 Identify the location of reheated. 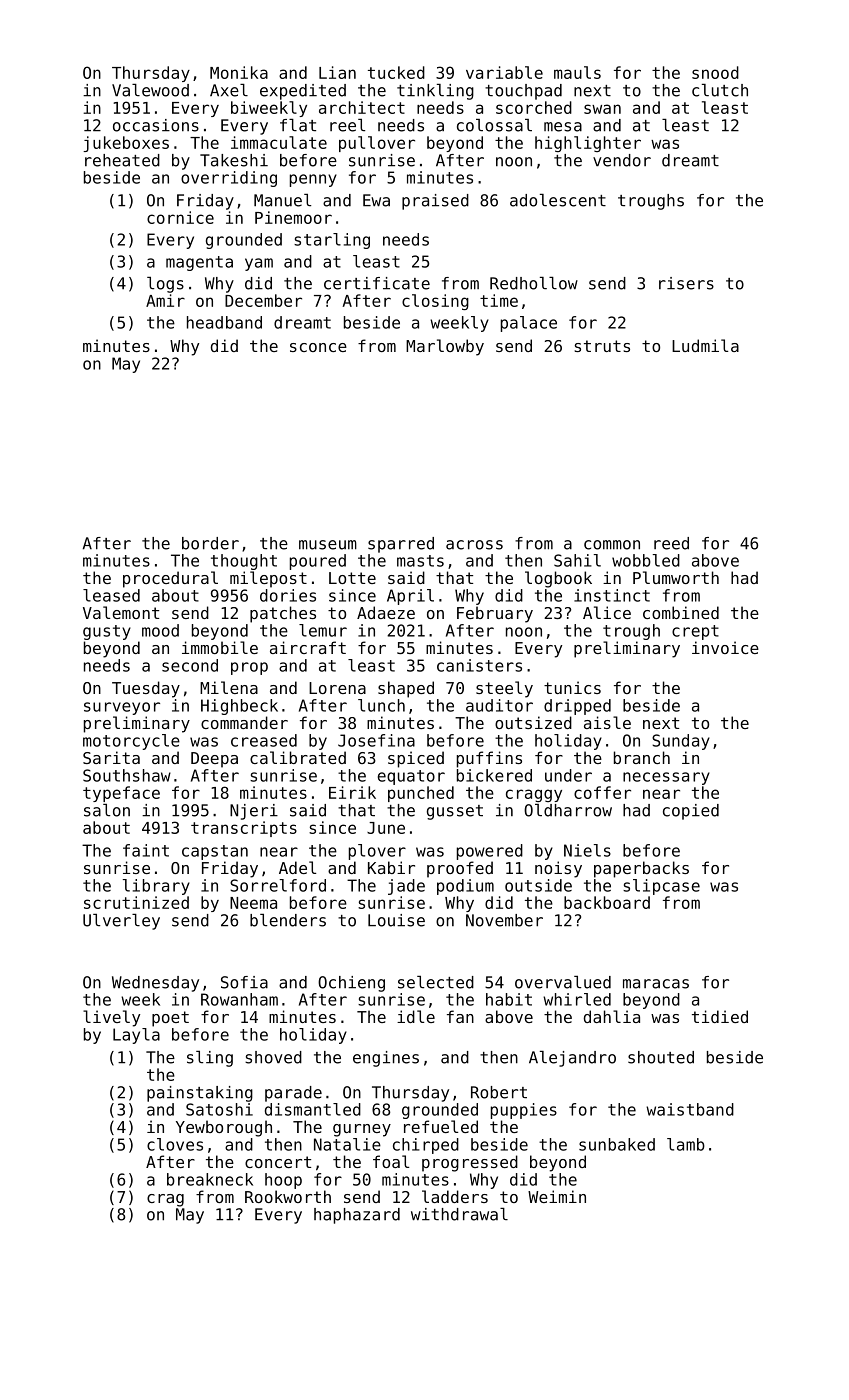
(122, 160).
